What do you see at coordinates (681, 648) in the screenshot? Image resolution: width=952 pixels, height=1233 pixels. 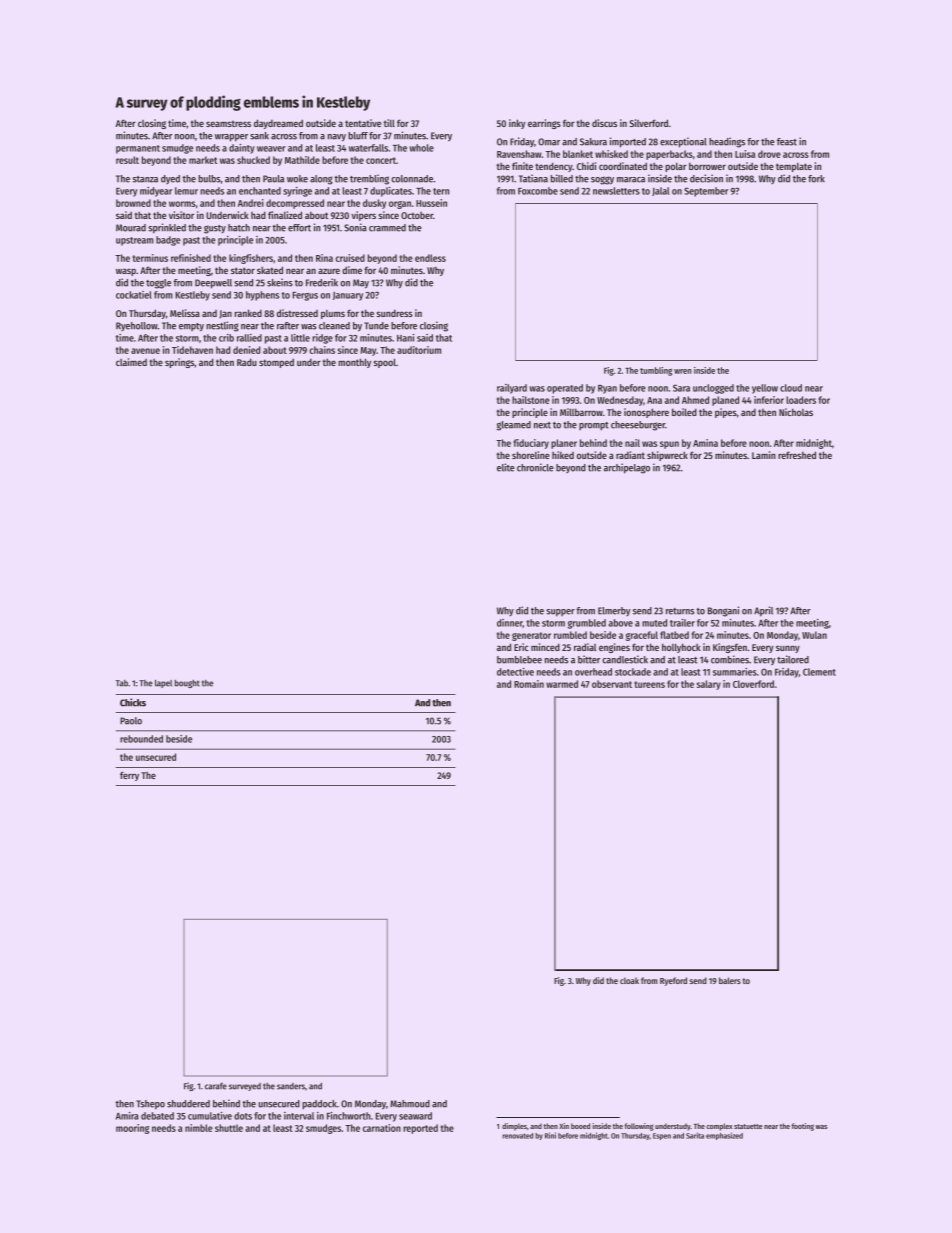 I see `hollyhock` at bounding box center [681, 648].
